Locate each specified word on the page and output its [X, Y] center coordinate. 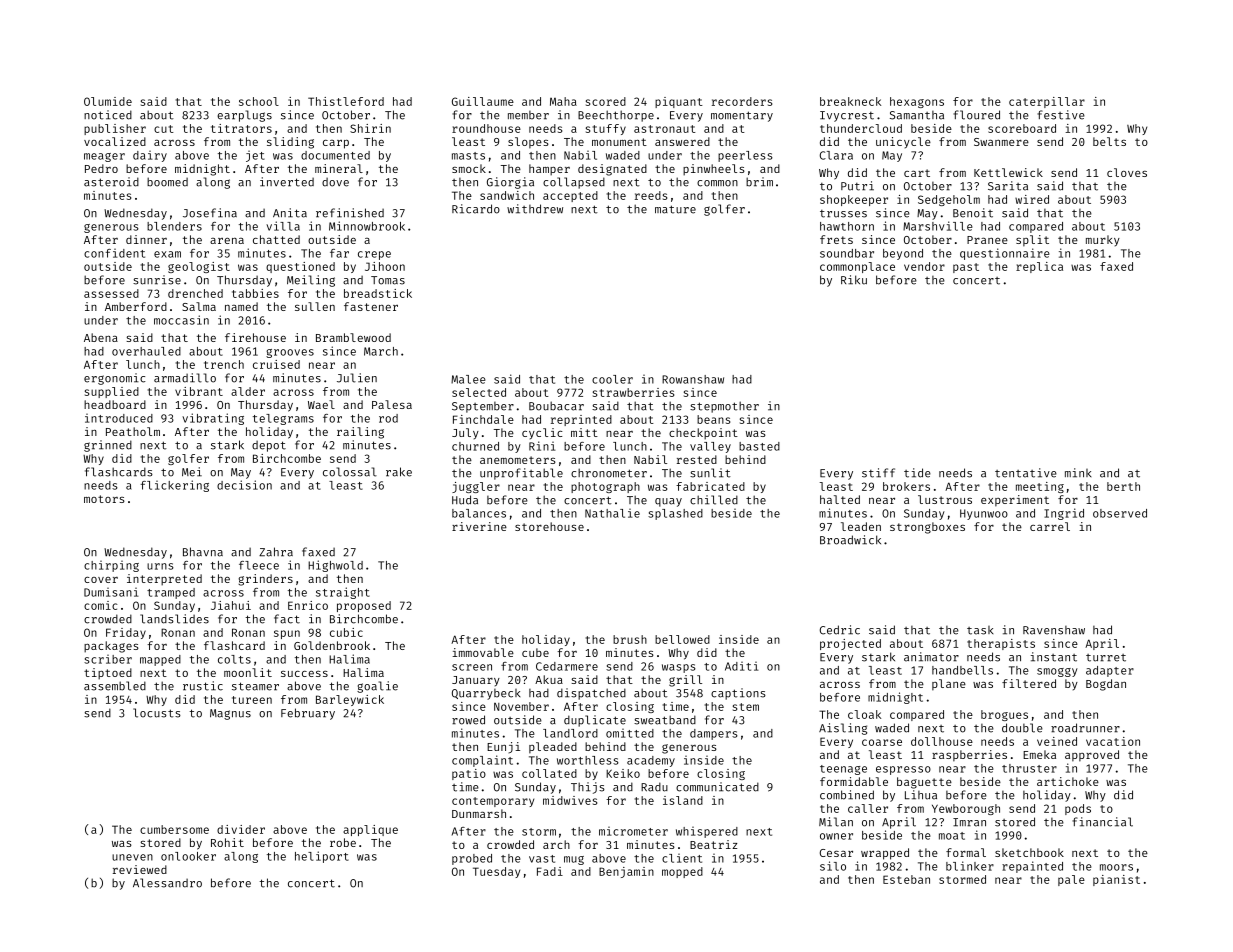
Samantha [917, 115]
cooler [612, 379]
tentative [1026, 473]
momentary [742, 116]
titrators [241, 128]
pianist [1116, 880]
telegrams [283, 419]
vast [542, 859]
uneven [132, 857]
